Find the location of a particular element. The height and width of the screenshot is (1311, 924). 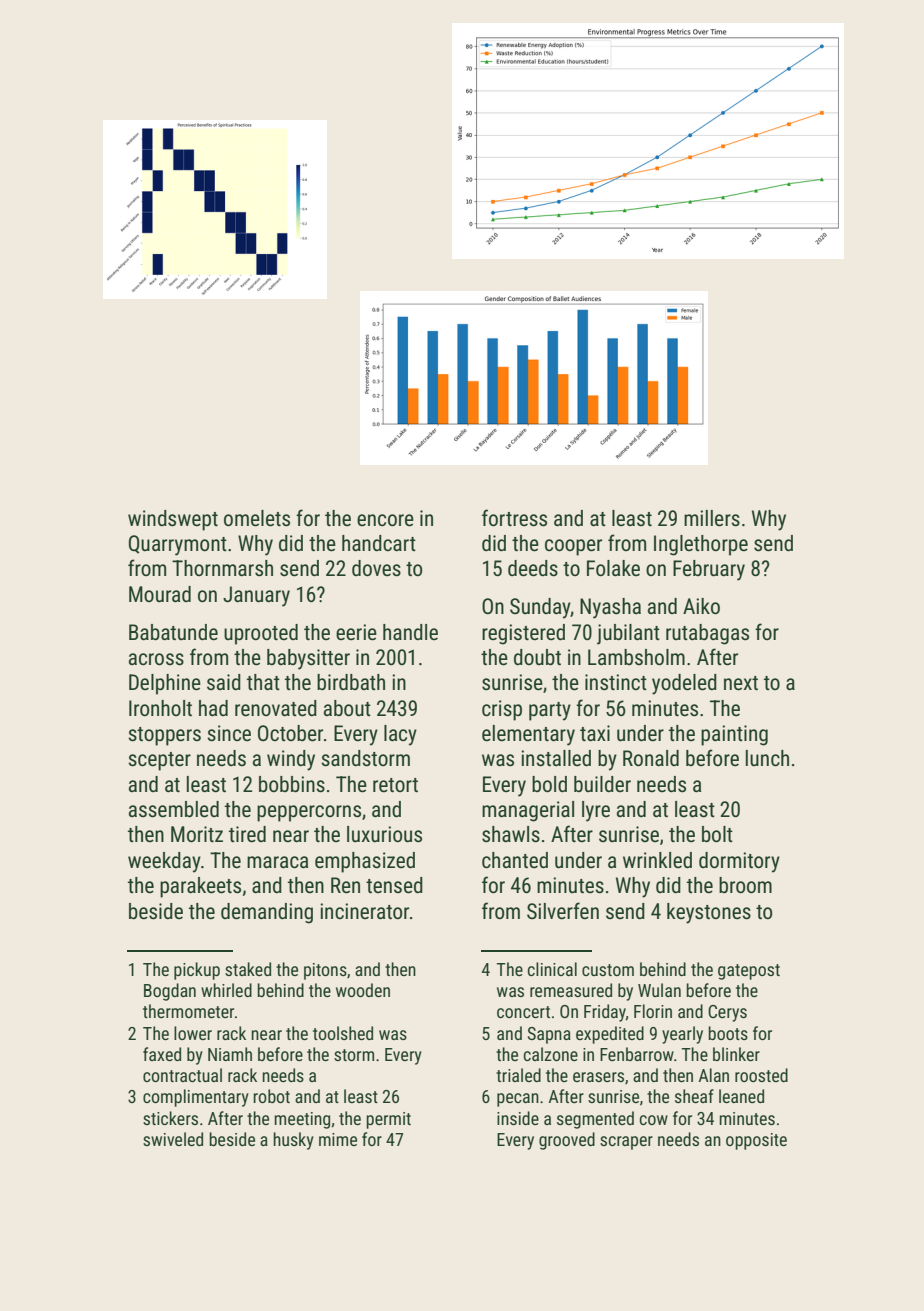

omelets is located at coordinates (257, 518).
